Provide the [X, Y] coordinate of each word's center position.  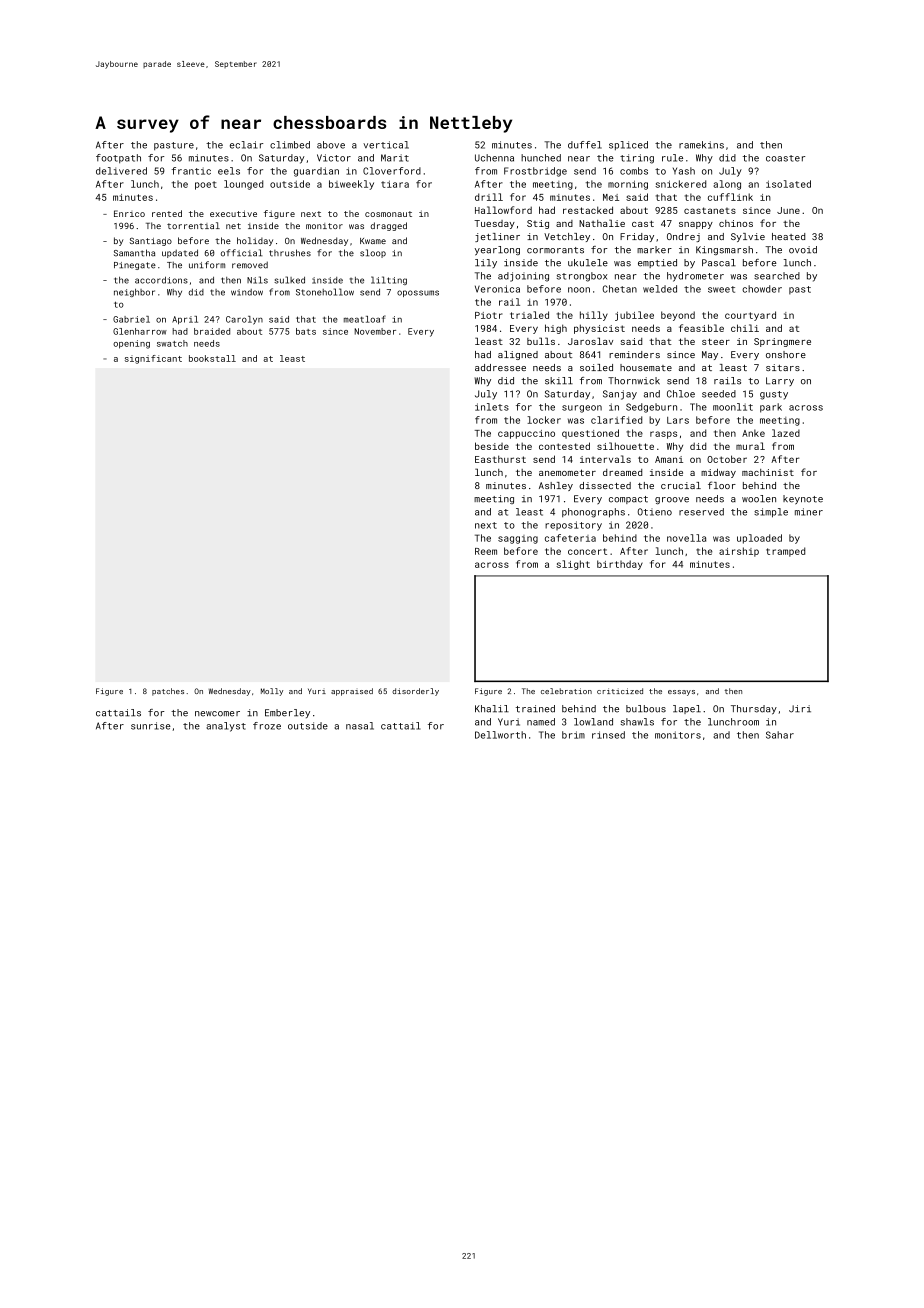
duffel [585, 145]
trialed [529, 315]
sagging [518, 539]
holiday [255, 241]
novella [686, 538]
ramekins [701, 145]
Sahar [780, 735]
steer [716, 341]
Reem [486, 551]
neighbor [134, 293]
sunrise [151, 726]
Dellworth [500, 735]
